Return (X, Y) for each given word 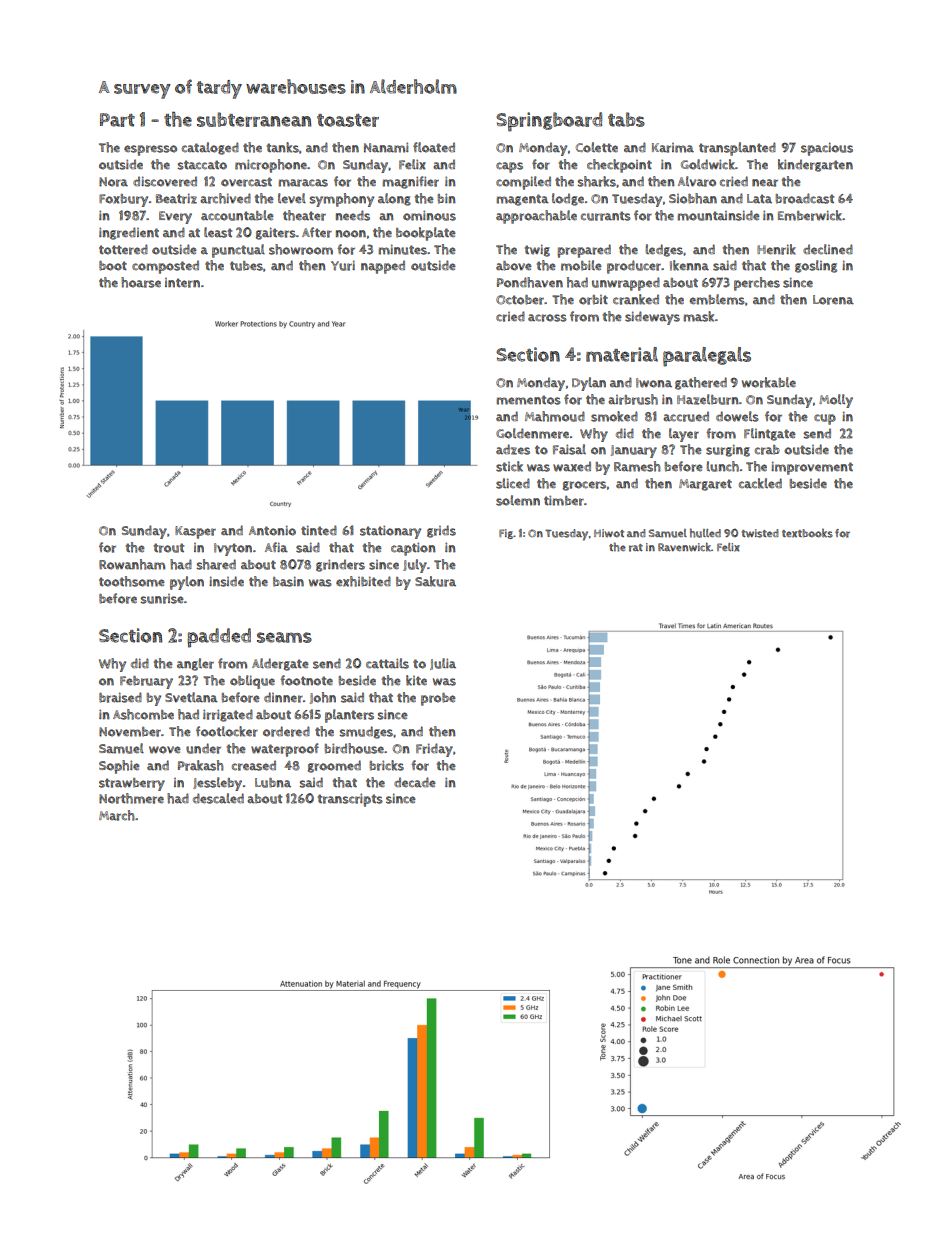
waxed (572, 466)
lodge (568, 199)
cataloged (210, 148)
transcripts (350, 800)
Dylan (589, 384)
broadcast (805, 198)
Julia (443, 664)
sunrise (162, 599)
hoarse (141, 282)
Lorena (833, 300)
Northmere (131, 798)
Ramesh (637, 466)
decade (415, 782)
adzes (513, 449)
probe (438, 699)
